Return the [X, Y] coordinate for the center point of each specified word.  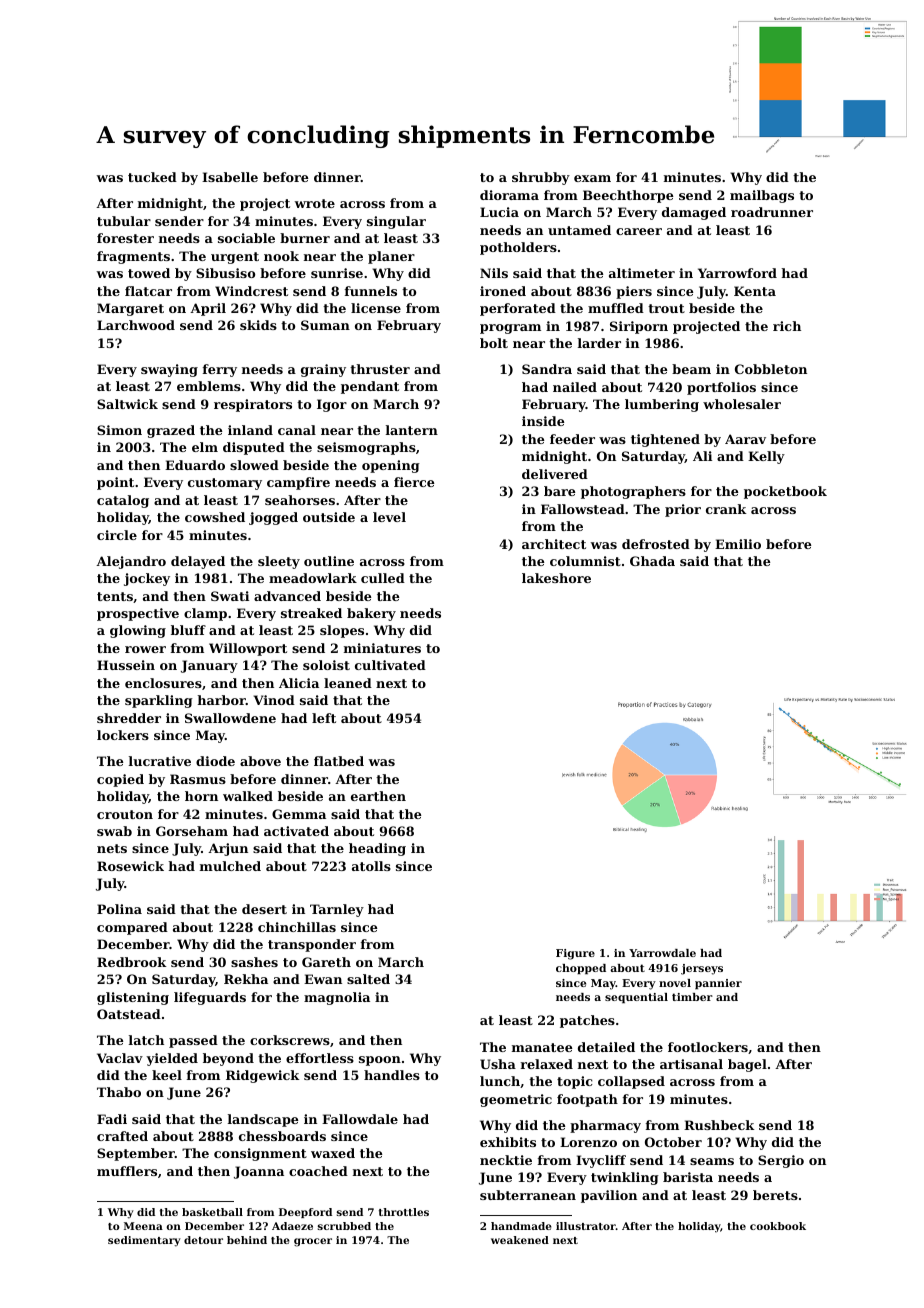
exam [592, 178]
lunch [500, 1081]
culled [383, 578]
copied [120, 780]
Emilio [738, 544]
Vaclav [120, 1058]
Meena [143, 1226]
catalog [123, 501]
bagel [747, 1065]
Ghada [652, 561]
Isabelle [230, 177]
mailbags [762, 196]
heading [377, 849]
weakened [520, 1240]
